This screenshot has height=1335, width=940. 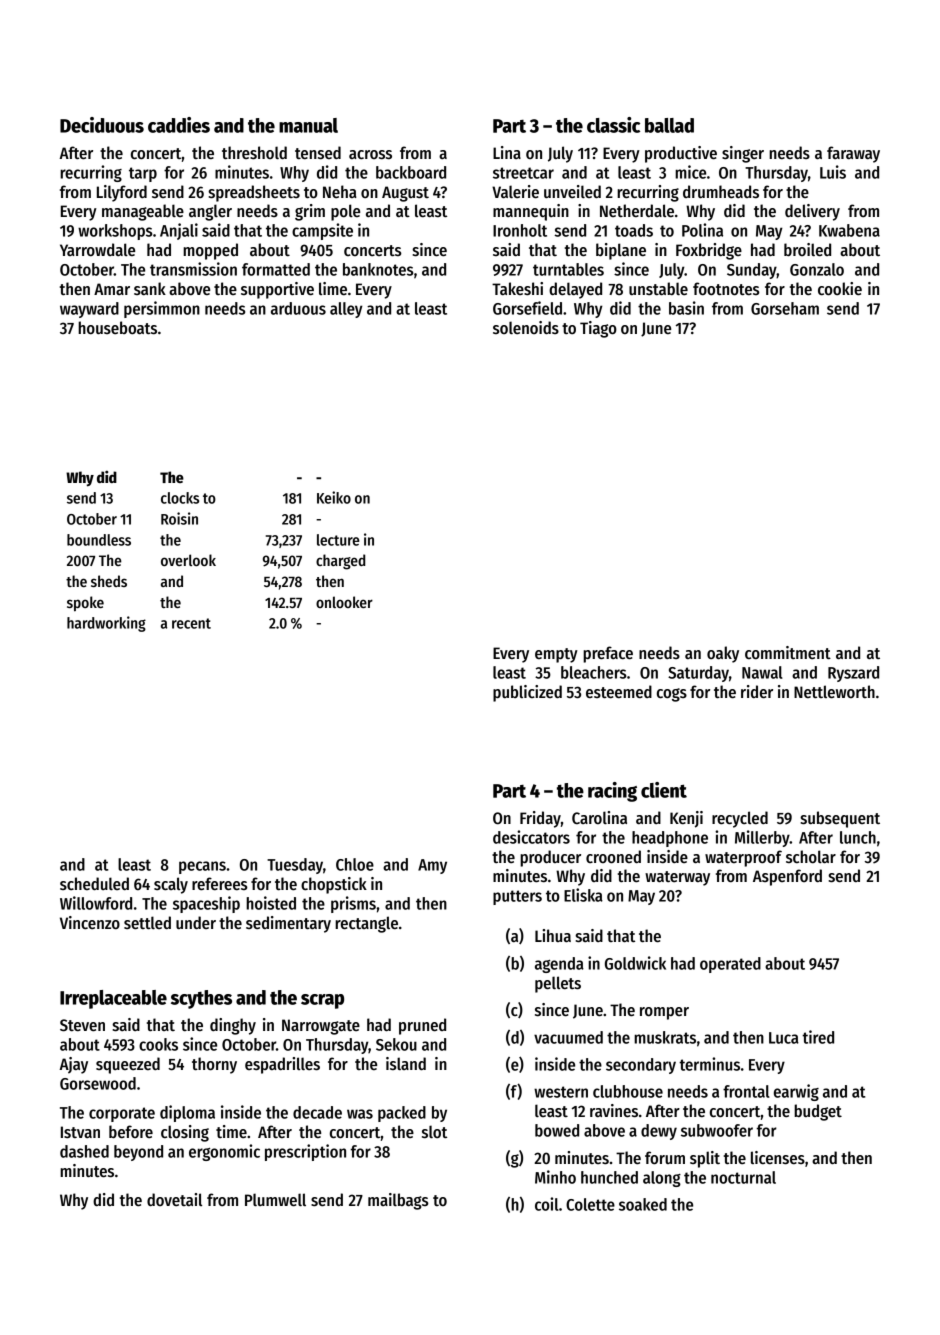 What do you see at coordinates (677, 878) in the screenshot?
I see `waterway` at bounding box center [677, 878].
